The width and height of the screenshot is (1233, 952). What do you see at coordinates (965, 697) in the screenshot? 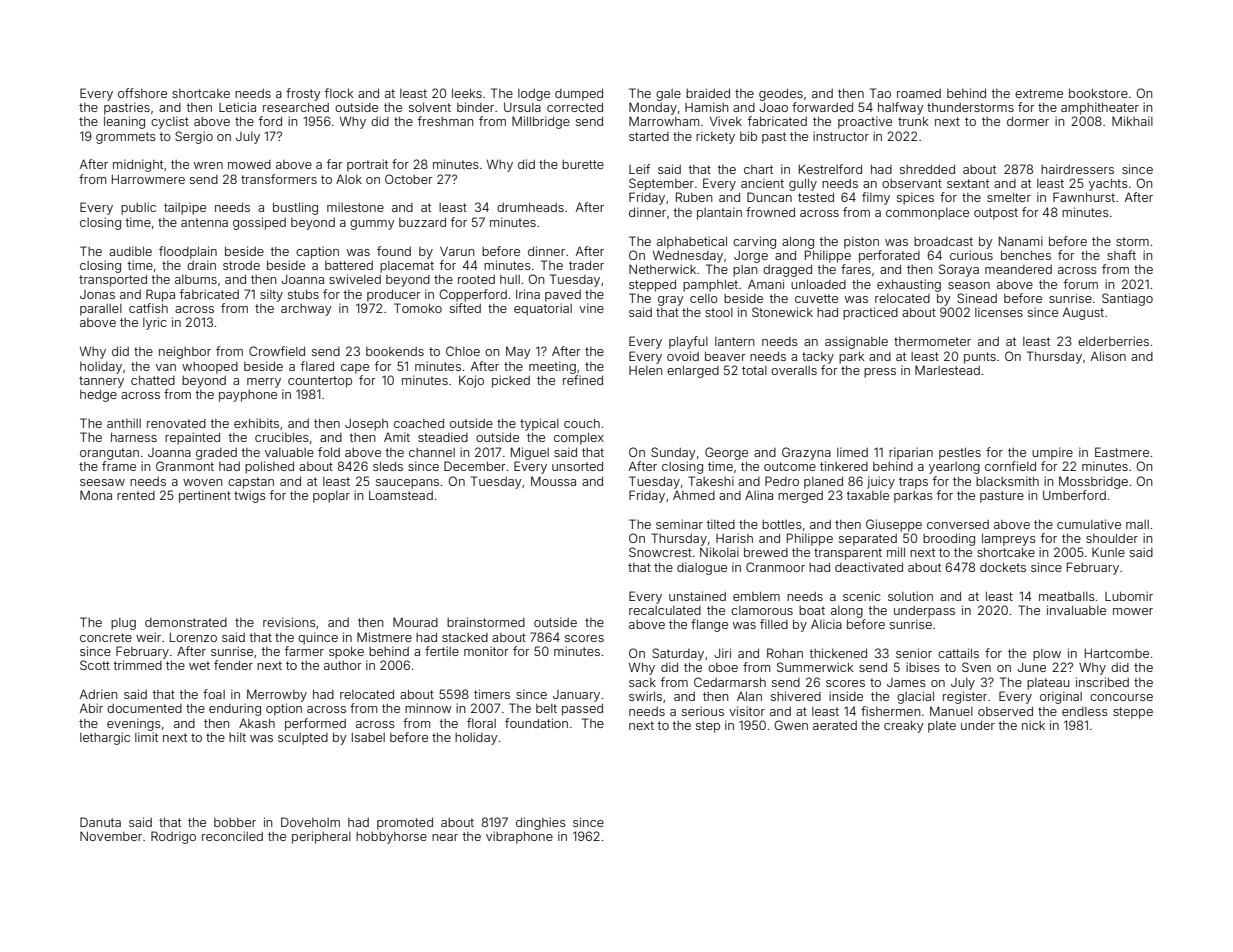
I see `register` at bounding box center [965, 697].
